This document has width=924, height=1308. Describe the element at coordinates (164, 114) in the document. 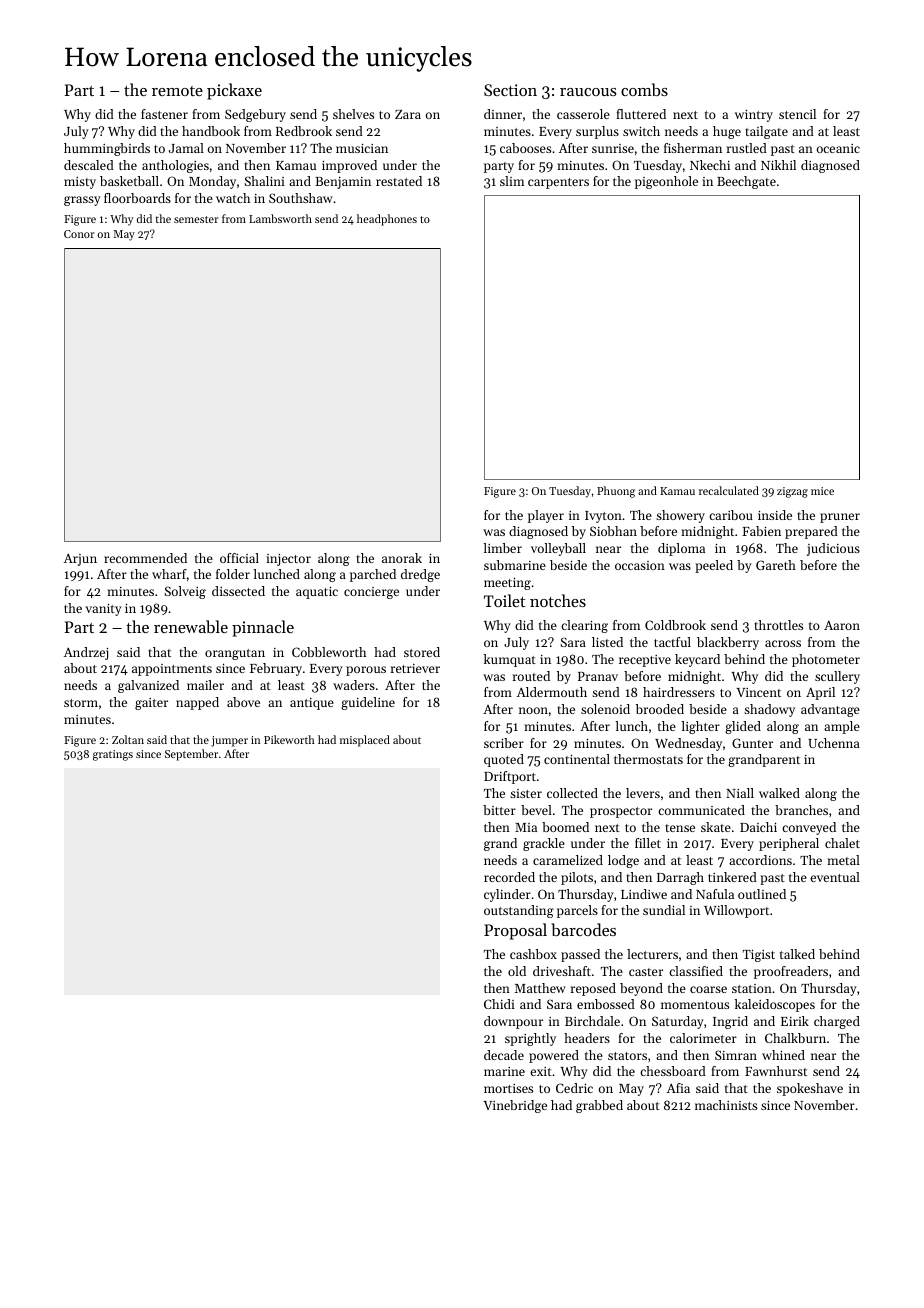

I see `fastener` at that location.
